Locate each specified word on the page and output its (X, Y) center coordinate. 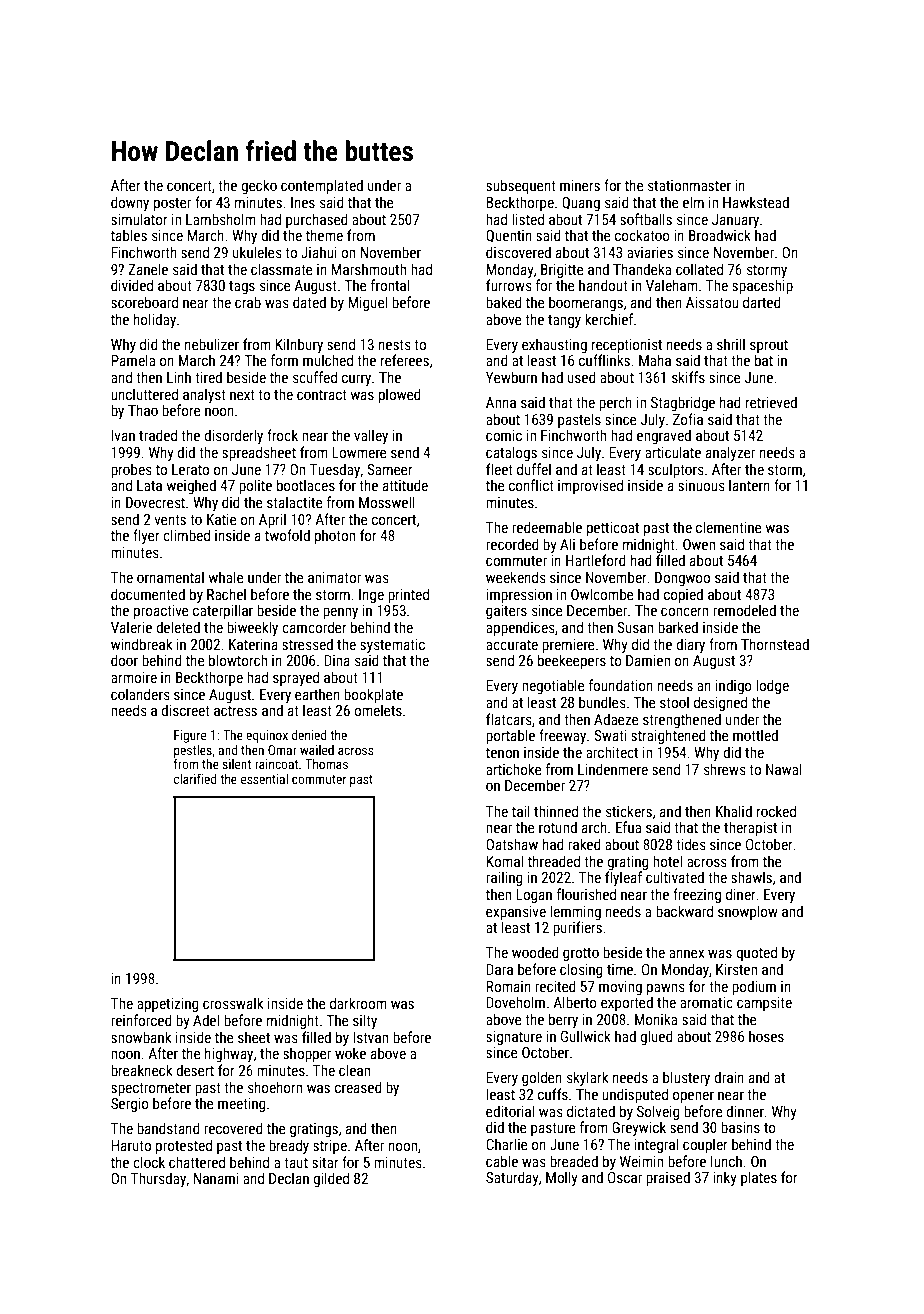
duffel (534, 469)
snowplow (748, 912)
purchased (317, 220)
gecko (259, 186)
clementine (729, 527)
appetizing (168, 1005)
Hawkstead (756, 202)
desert (195, 1070)
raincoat (276, 764)
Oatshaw (512, 844)
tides (691, 844)
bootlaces (306, 485)
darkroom (358, 1003)
